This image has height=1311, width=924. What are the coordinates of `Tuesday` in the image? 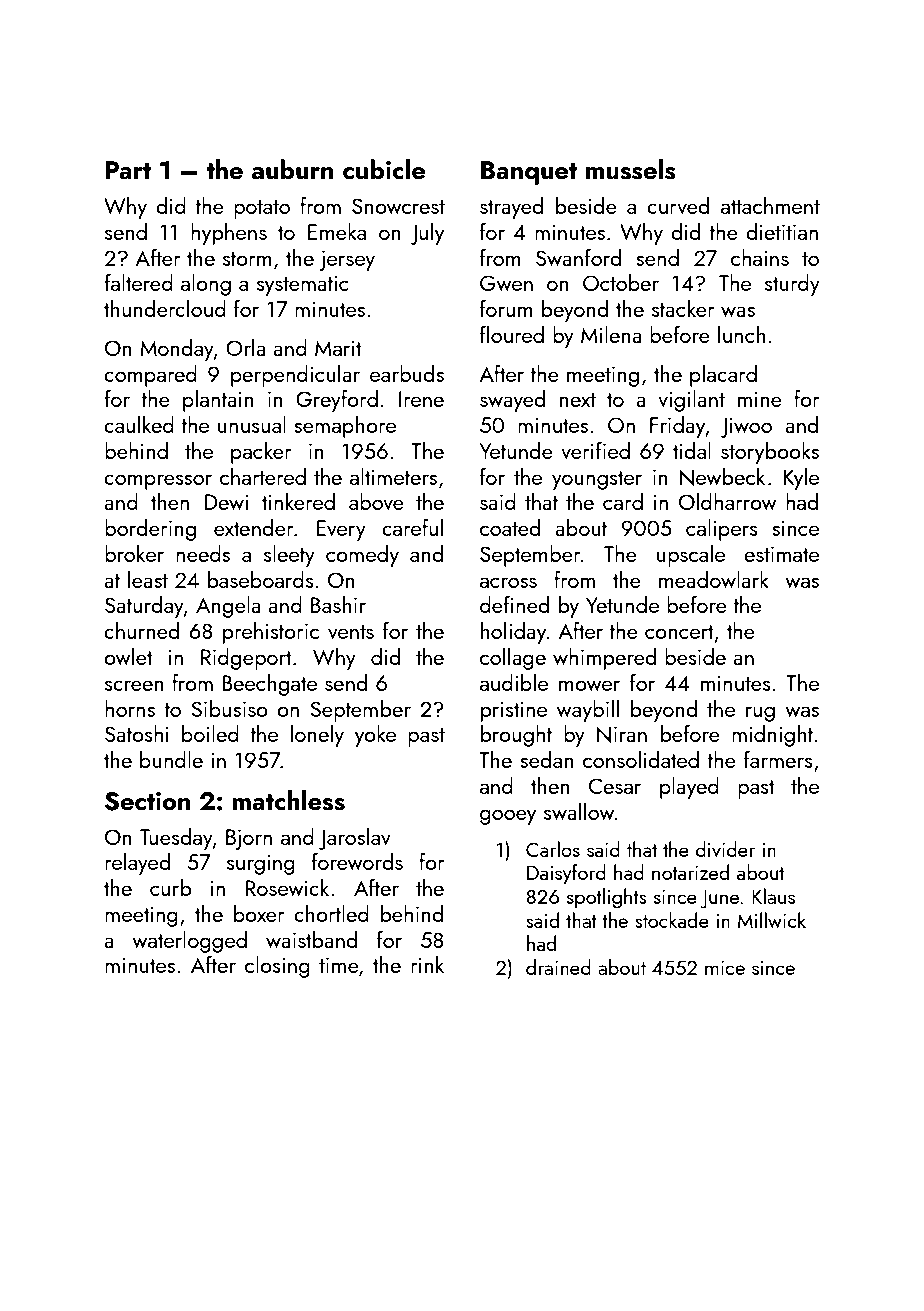 It's located at (176, 839).
